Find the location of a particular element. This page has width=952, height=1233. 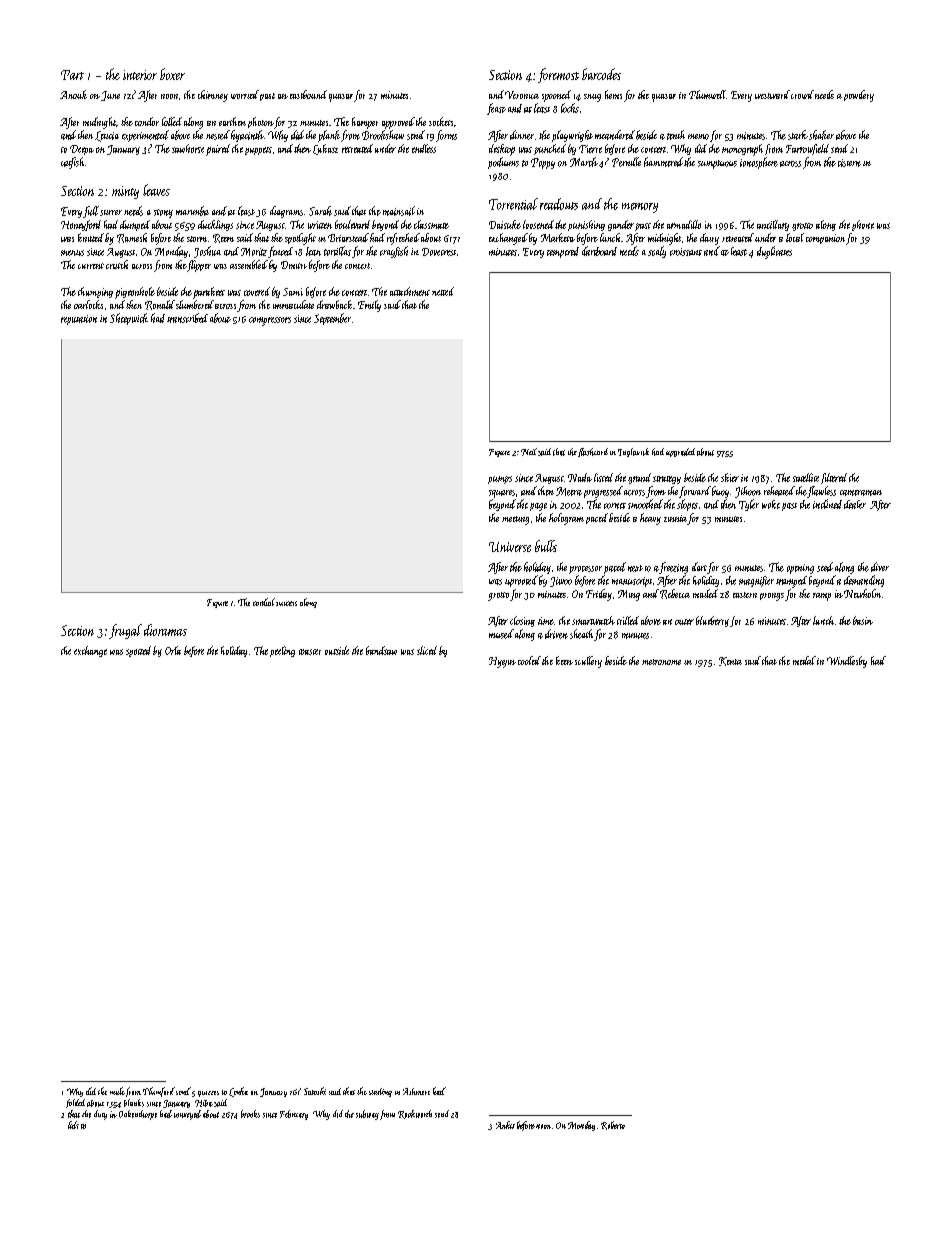

boxer is located at coordinates (172, 74).
